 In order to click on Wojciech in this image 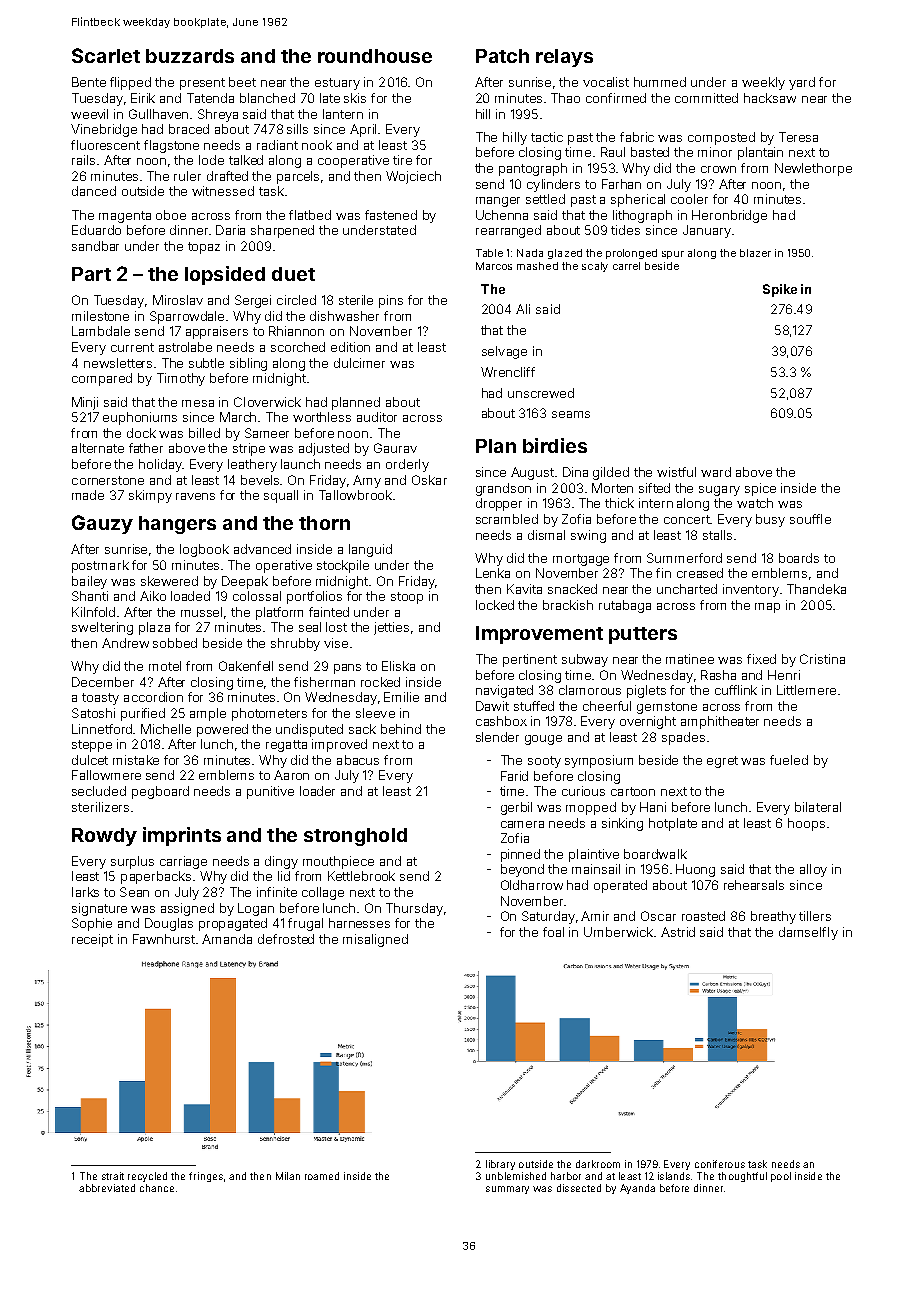, I will do `click(413, 177)`.
